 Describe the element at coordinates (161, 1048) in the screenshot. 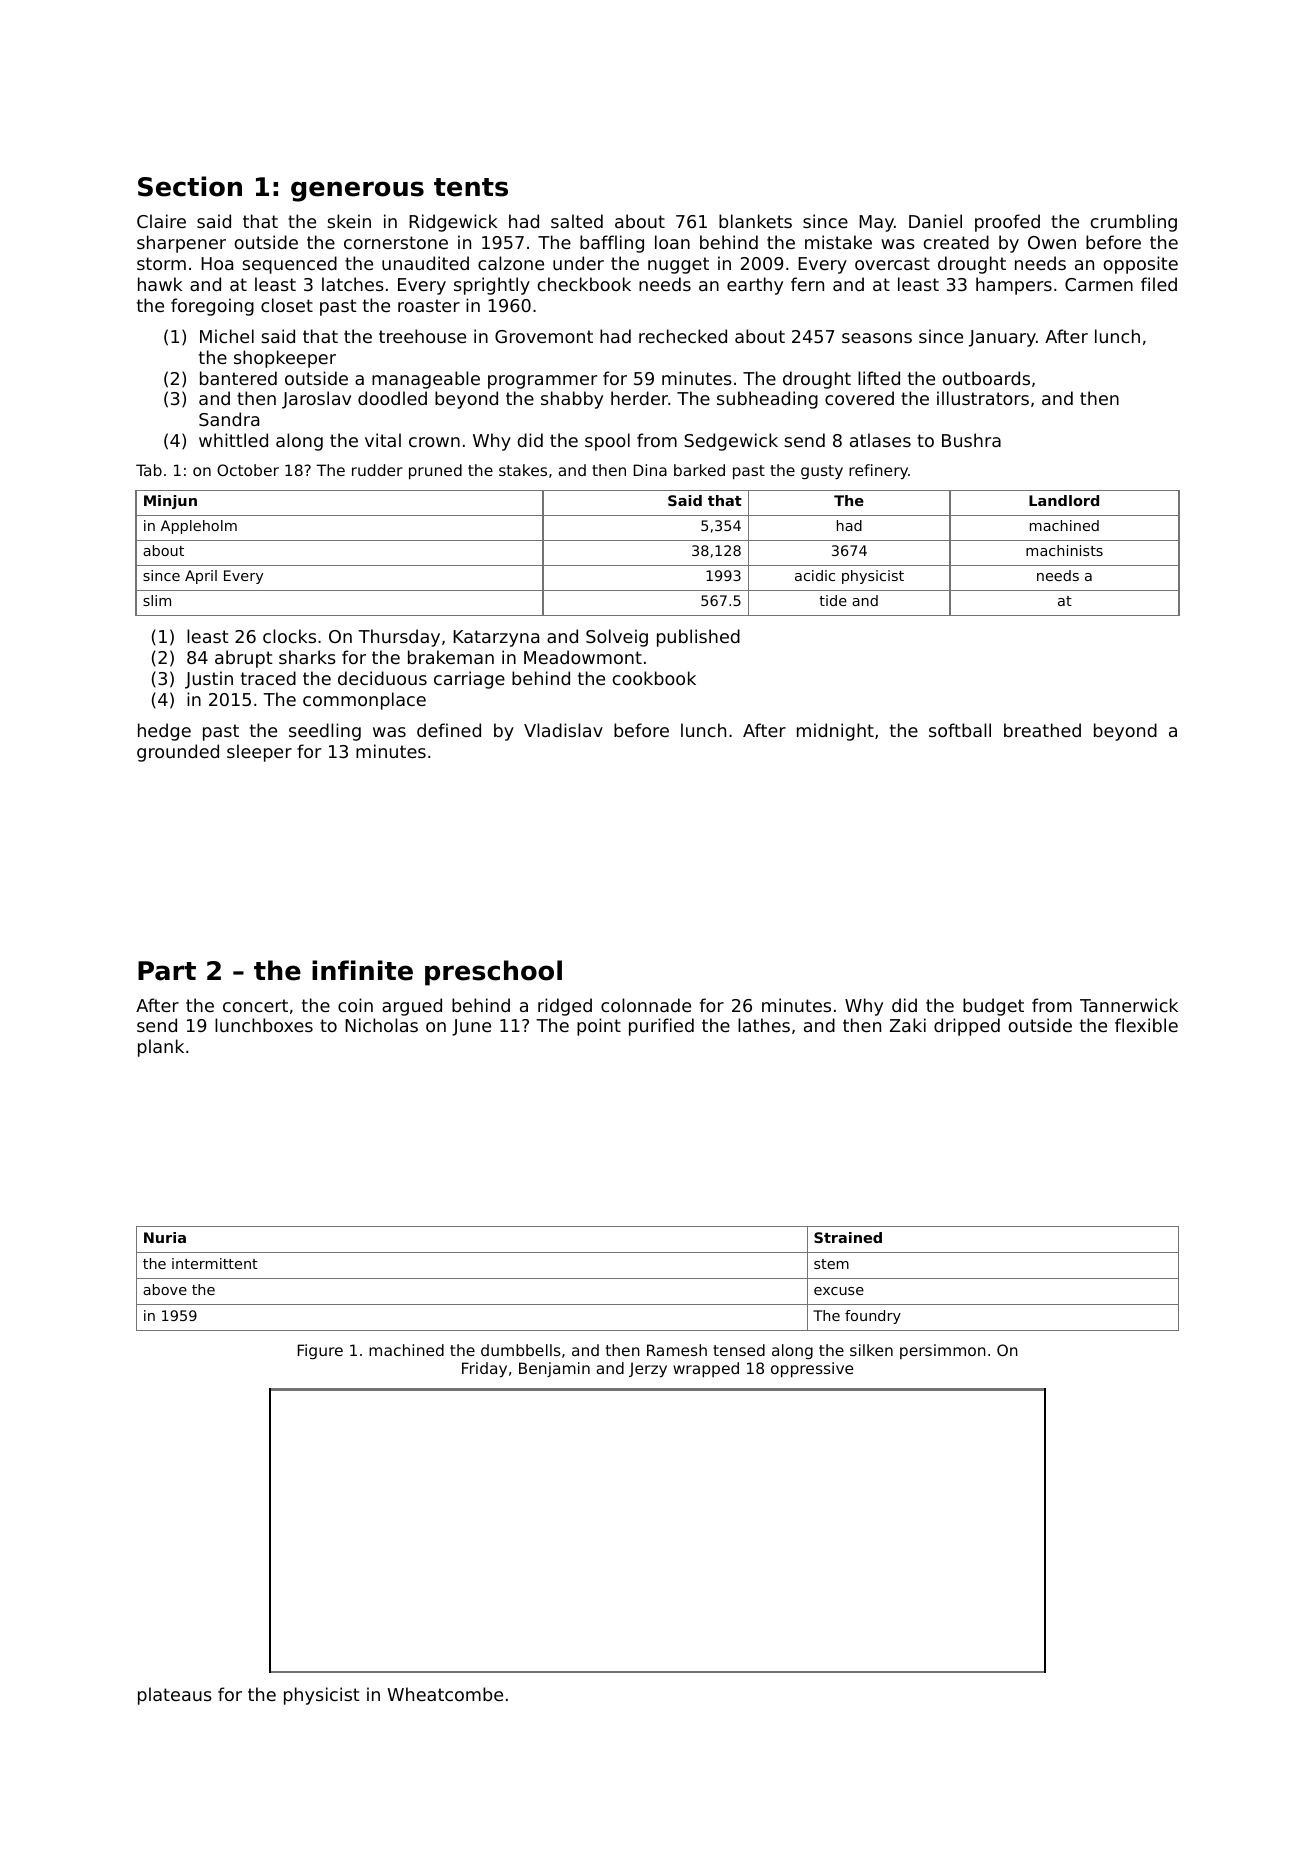

I see `plank` at that location.
